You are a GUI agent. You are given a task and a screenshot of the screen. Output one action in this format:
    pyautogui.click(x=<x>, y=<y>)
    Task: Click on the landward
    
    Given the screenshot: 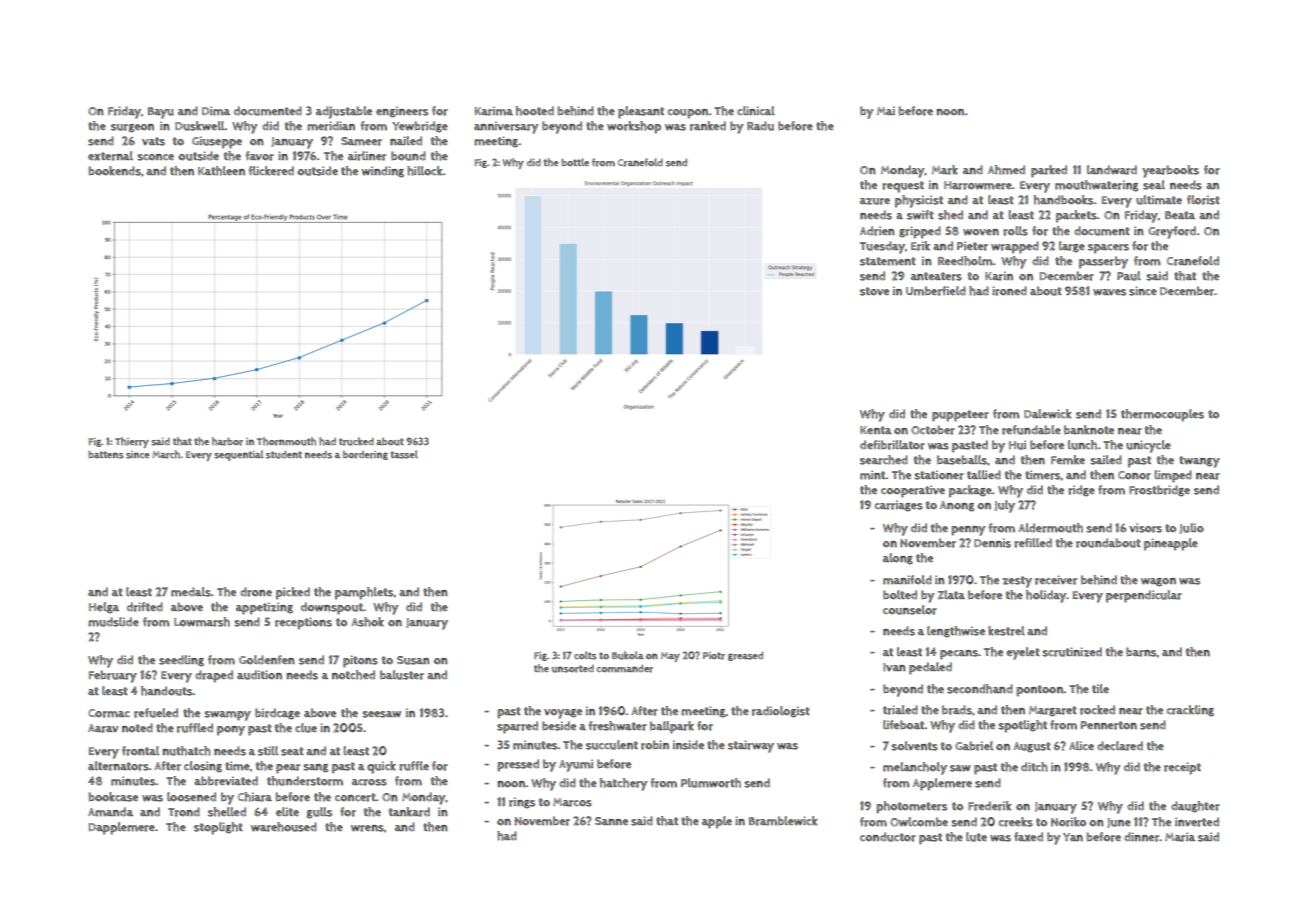 What is the action you would take?
    pyautogui.click(x=1112, y=170)
